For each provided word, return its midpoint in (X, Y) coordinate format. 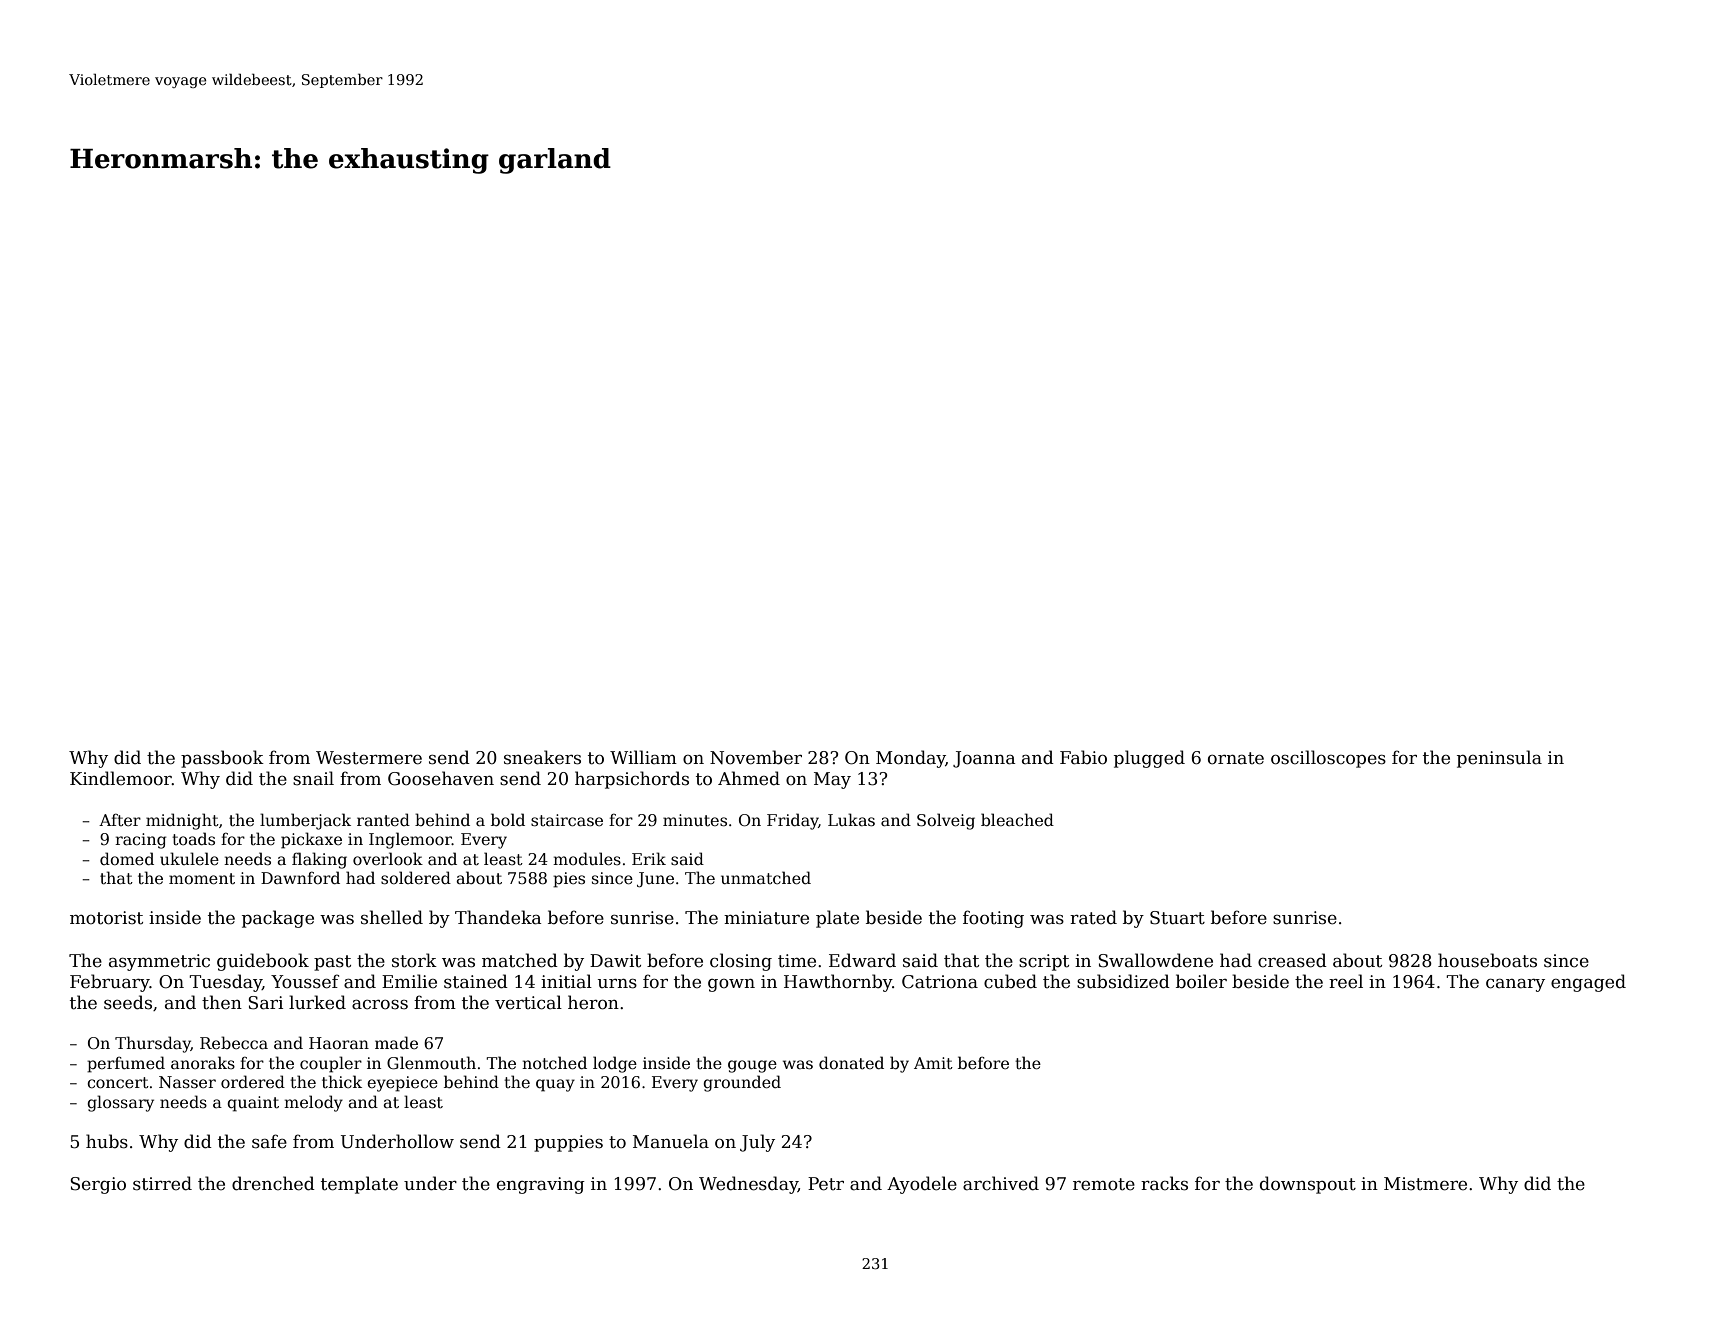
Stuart (1177, 918)
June (655, 879)
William (643, 757)
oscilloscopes (1328, 759)
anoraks (203, 1063)
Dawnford (300, 877)
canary (1515, 985)
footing (993, 919)
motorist (106, 918)
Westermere (369, 758)
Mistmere (1425, 1184)
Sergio (98, 1185)
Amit (933, 1063)
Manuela (671, 1141)
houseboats (1487, 960)
